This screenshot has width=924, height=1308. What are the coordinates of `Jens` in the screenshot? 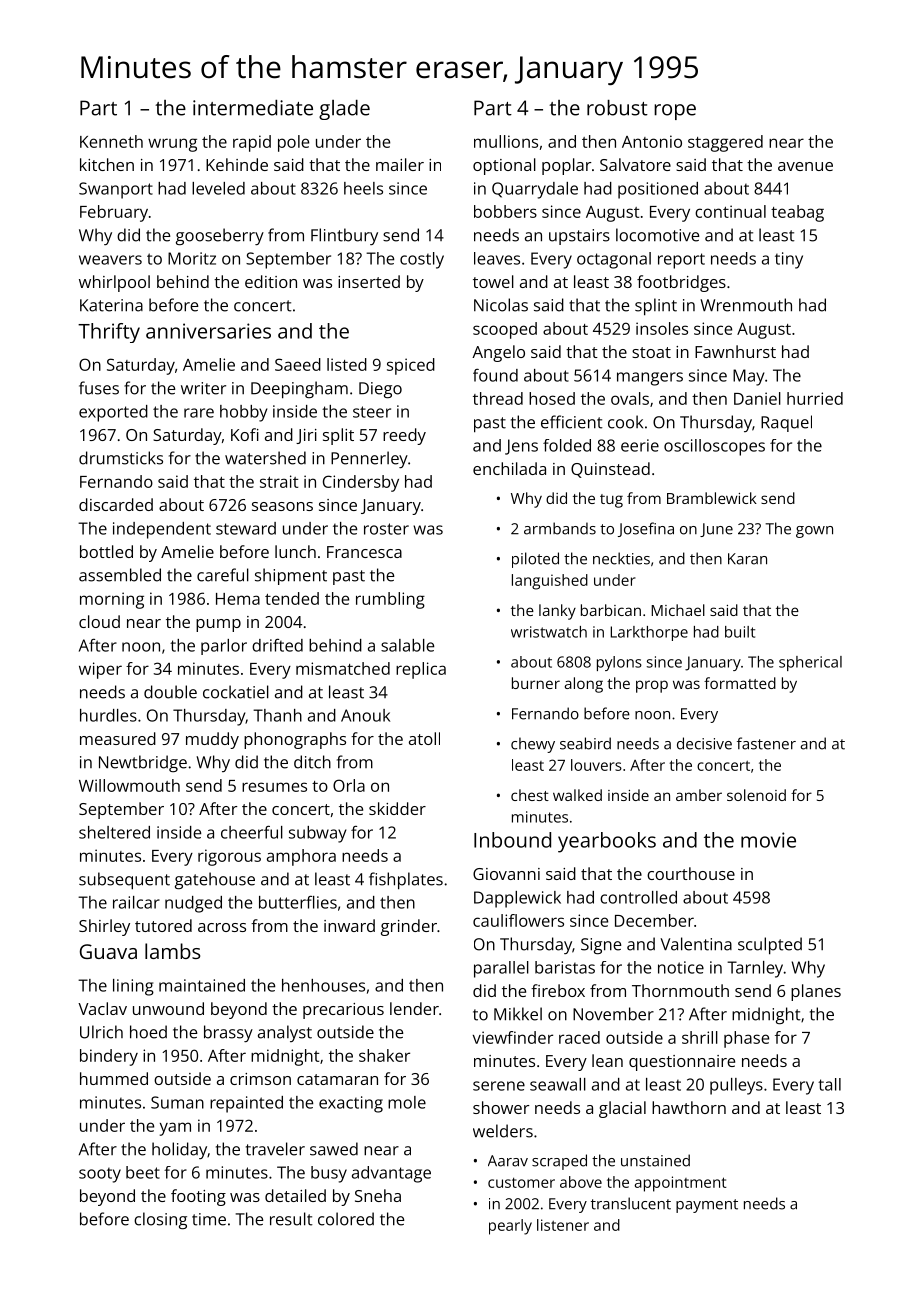 It's located at (521, 447).
